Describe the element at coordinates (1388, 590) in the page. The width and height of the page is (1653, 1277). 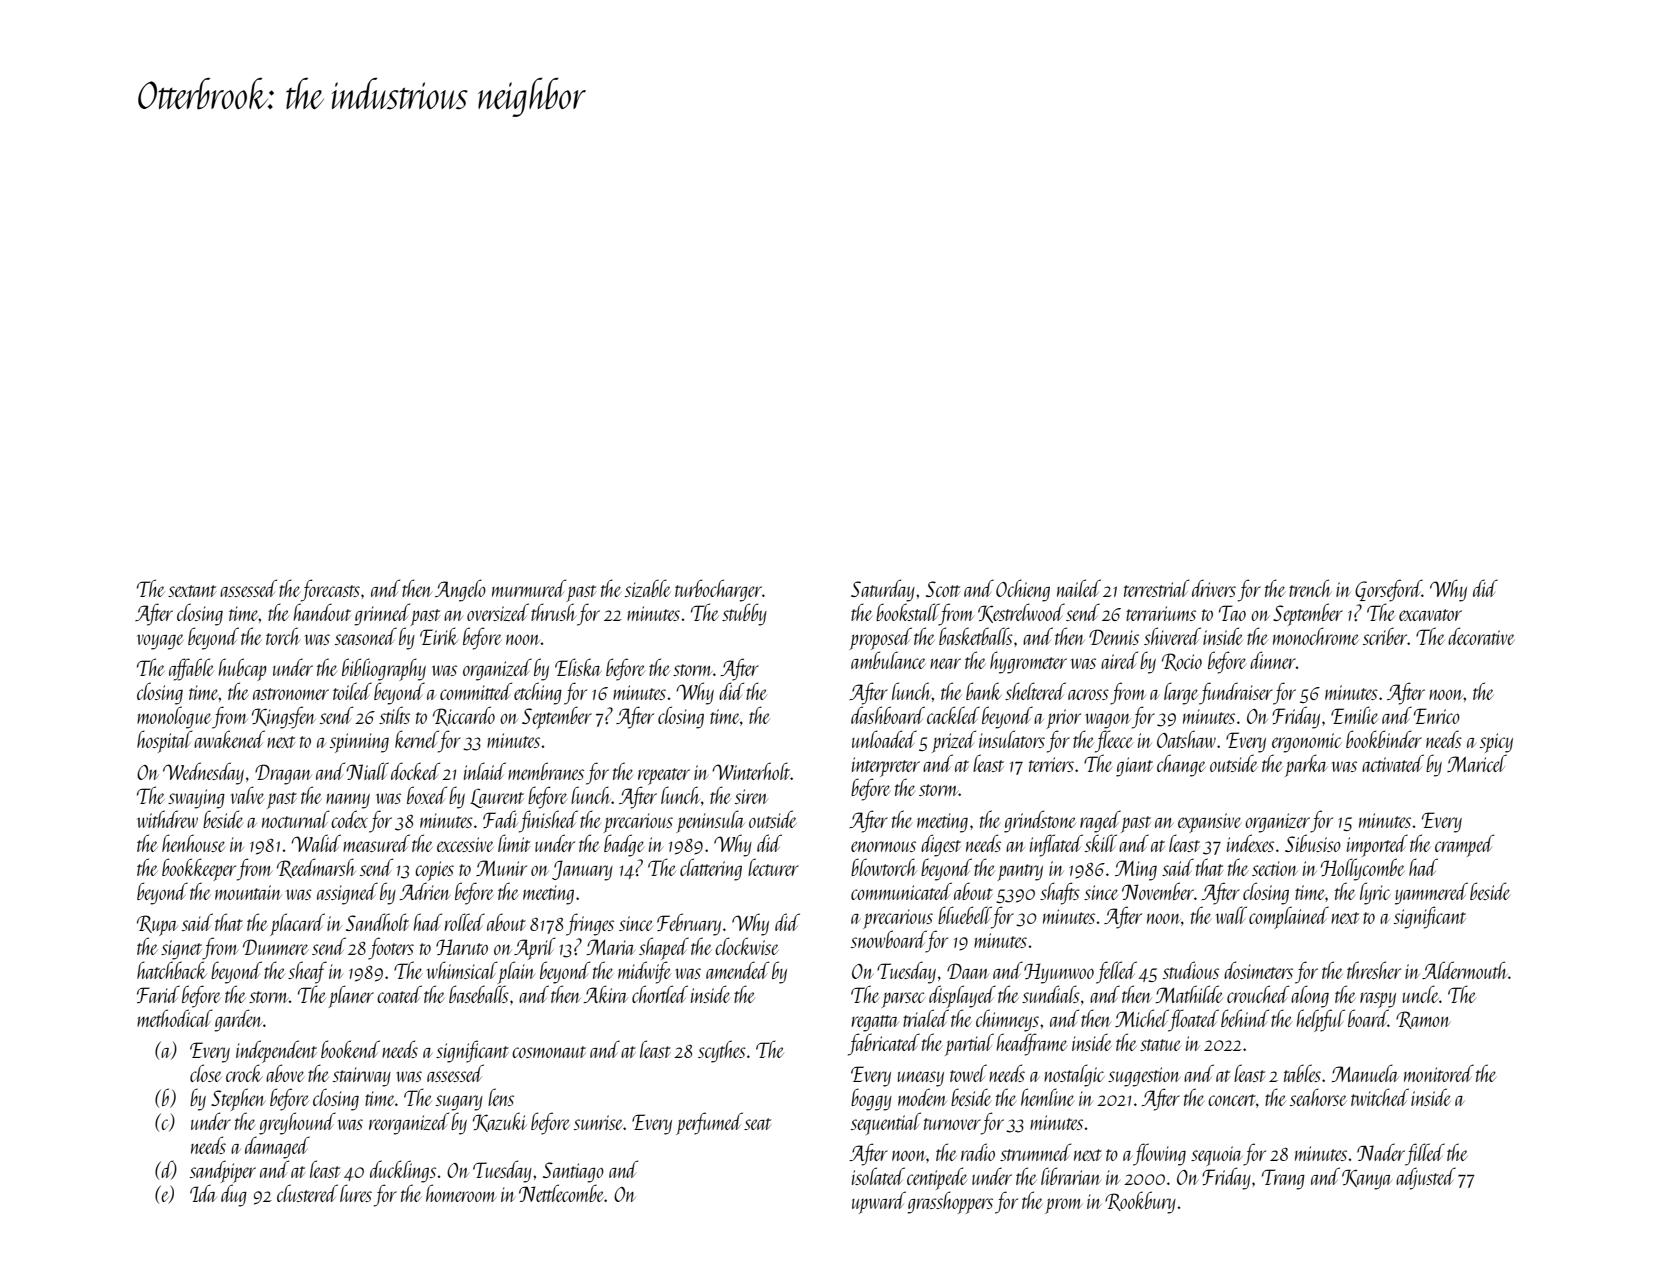
I see `Gorseford` at that location.
